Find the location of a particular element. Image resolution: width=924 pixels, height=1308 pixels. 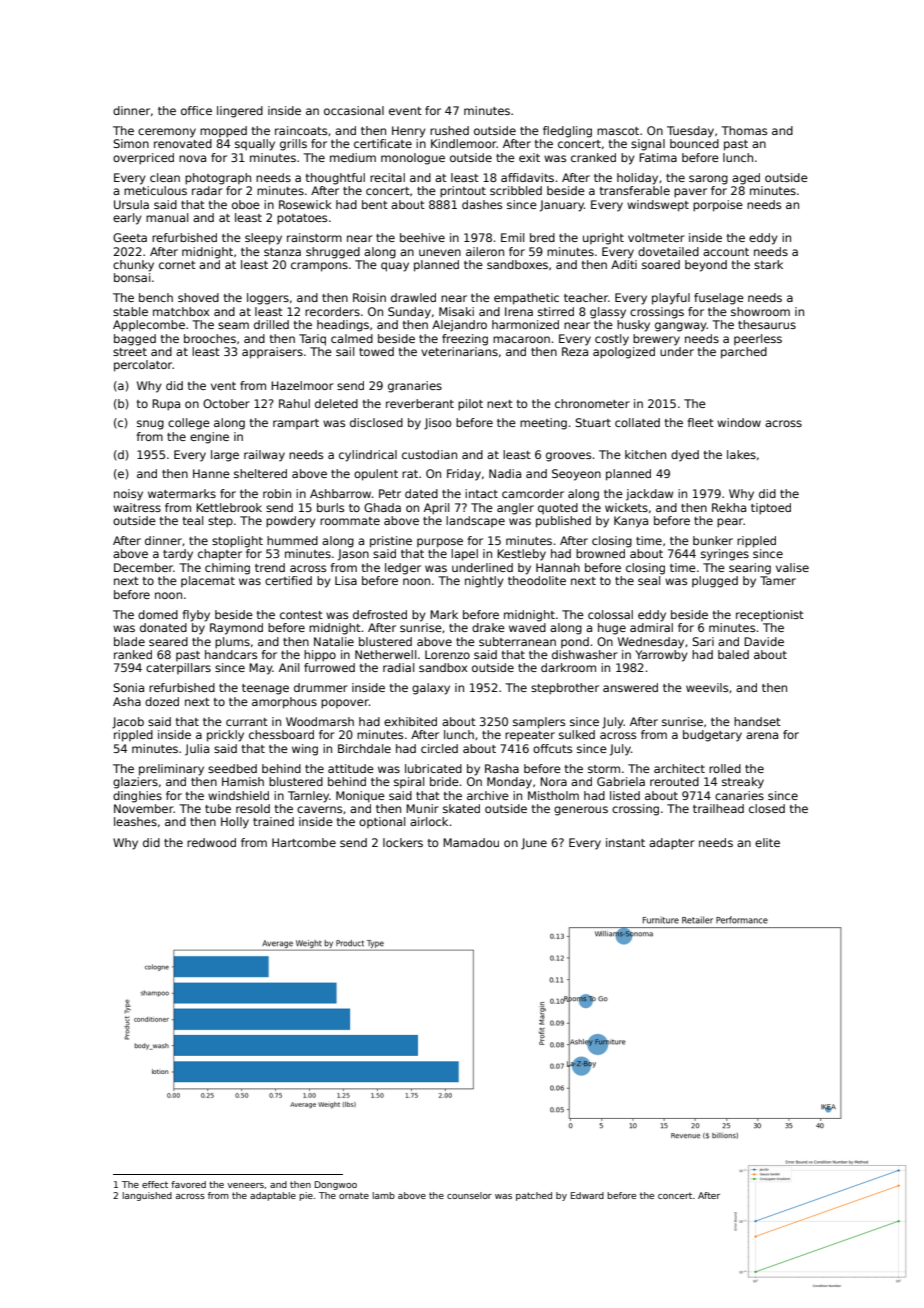

Thomas is located at coordinates (744, 130).
